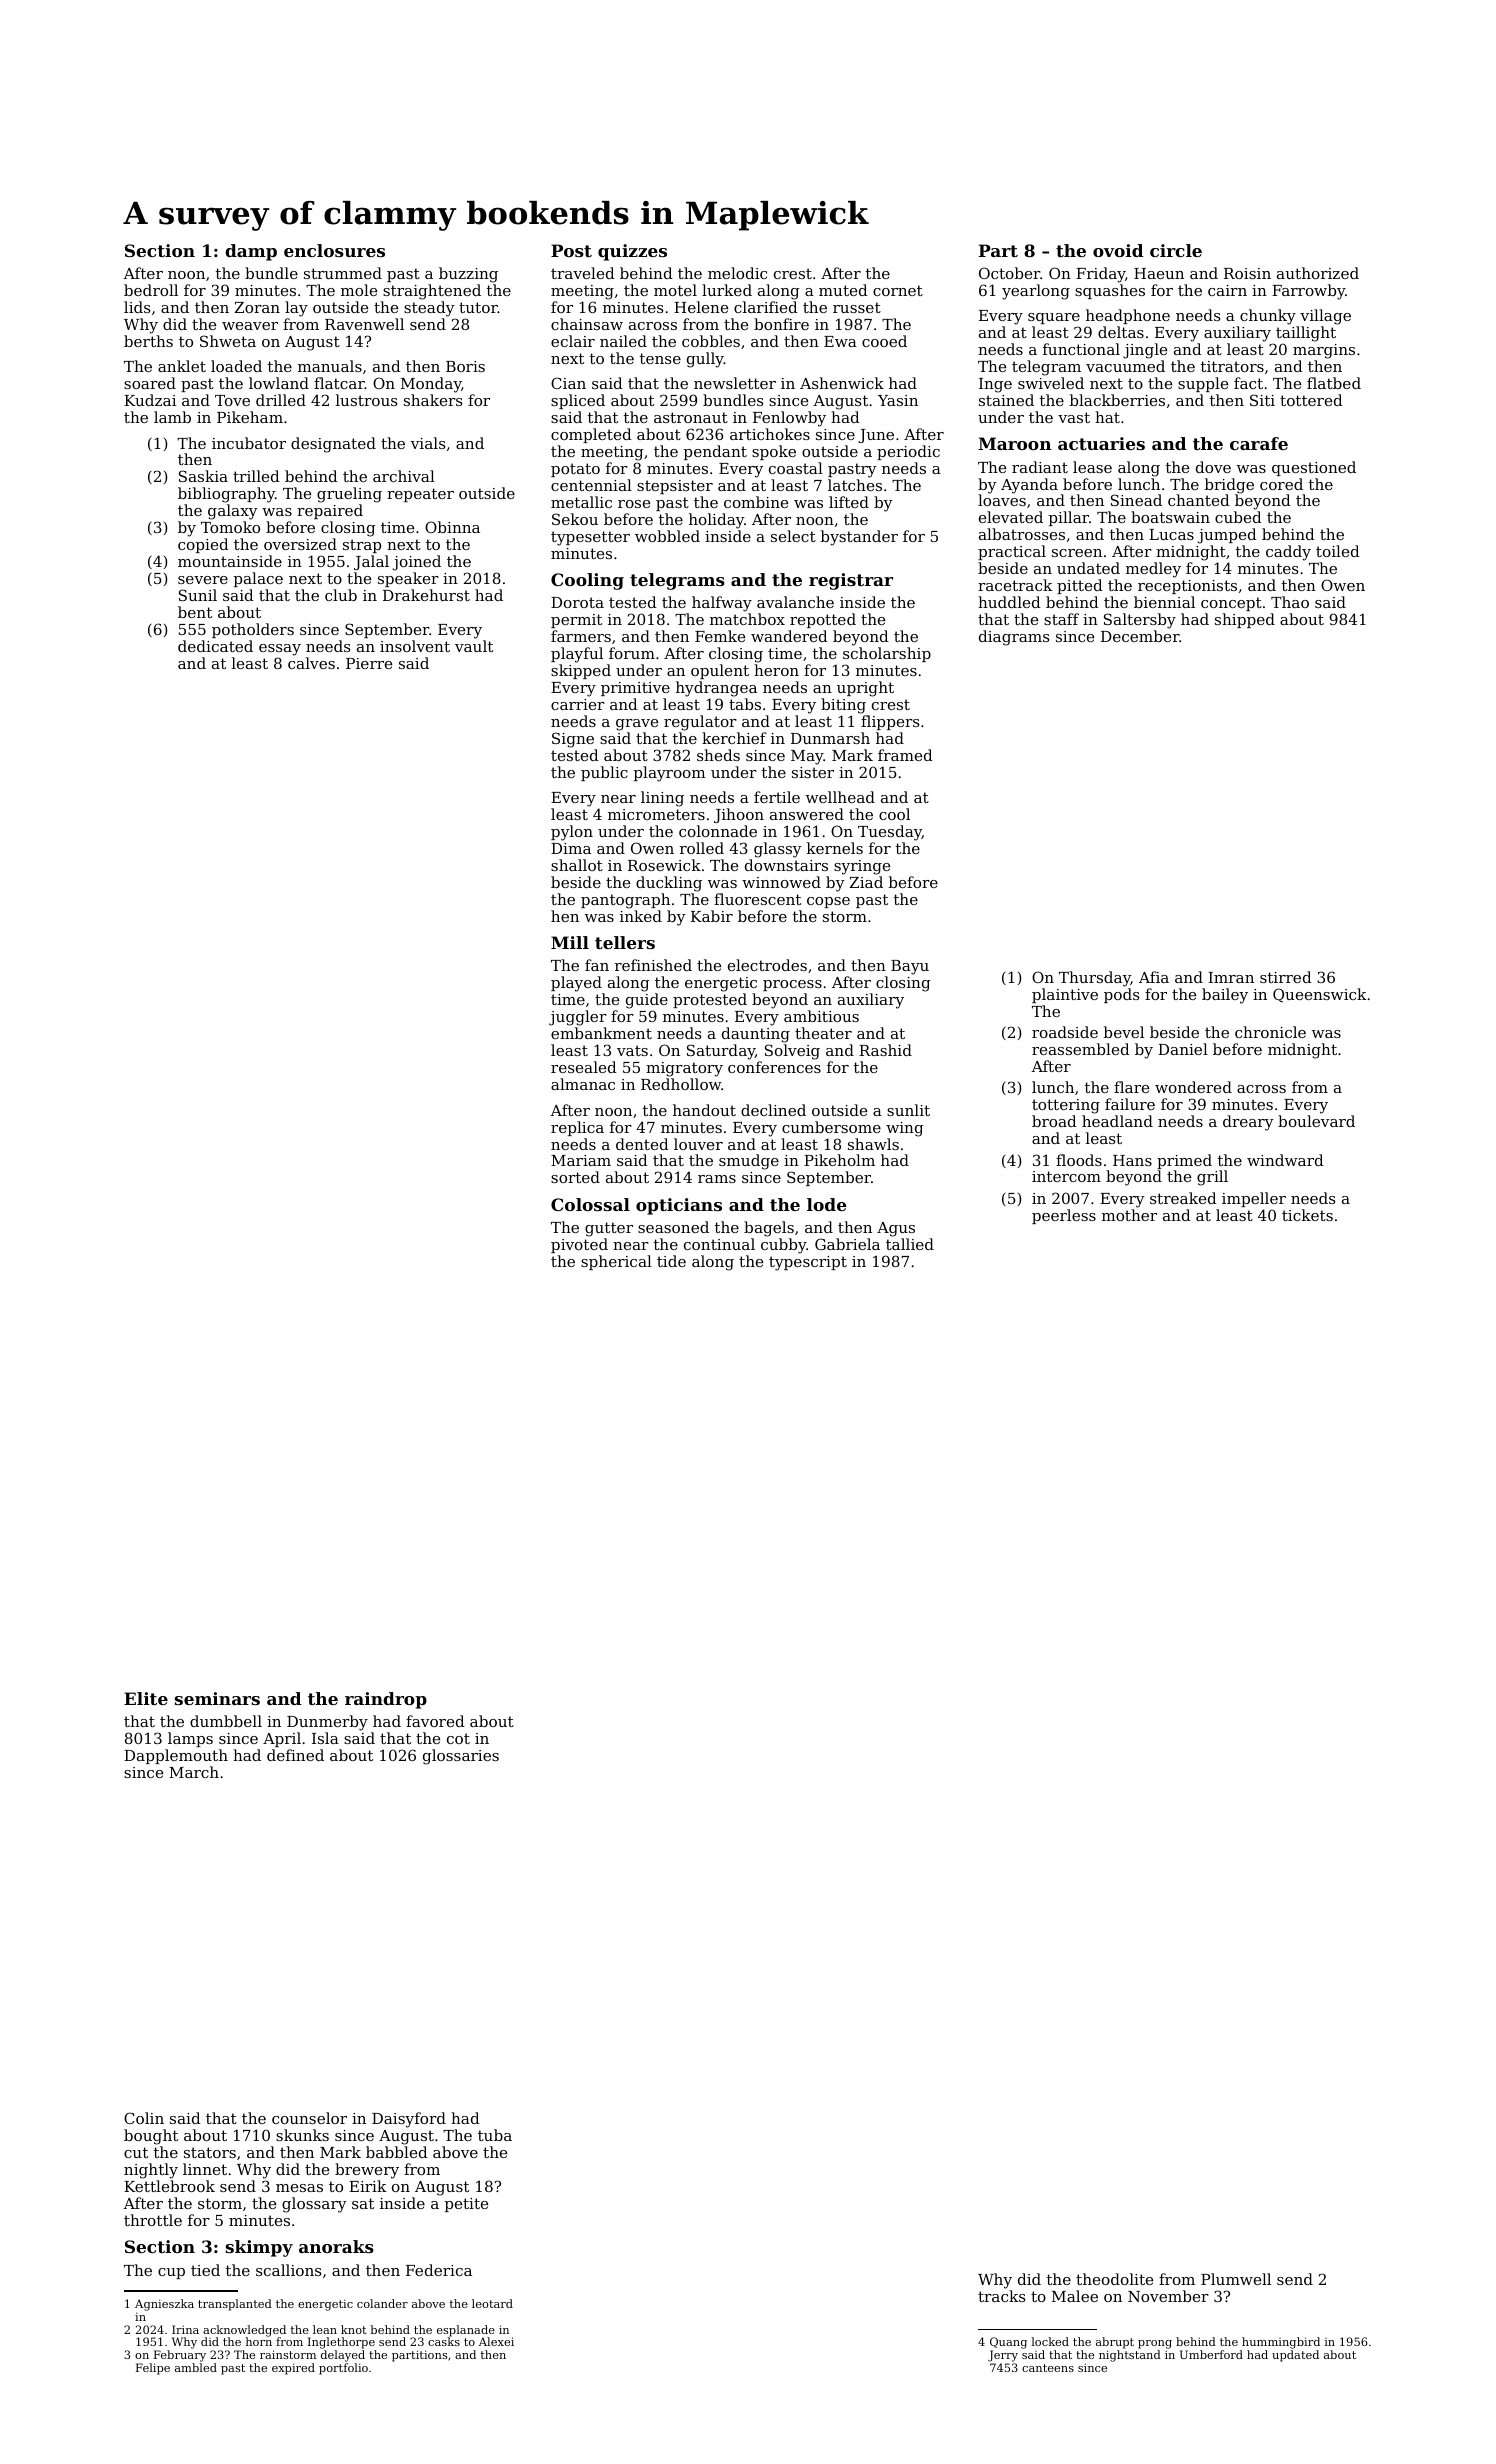 This screenshot has height=2464, width=1496. I want to click on Obinna, so click(452, 527).
